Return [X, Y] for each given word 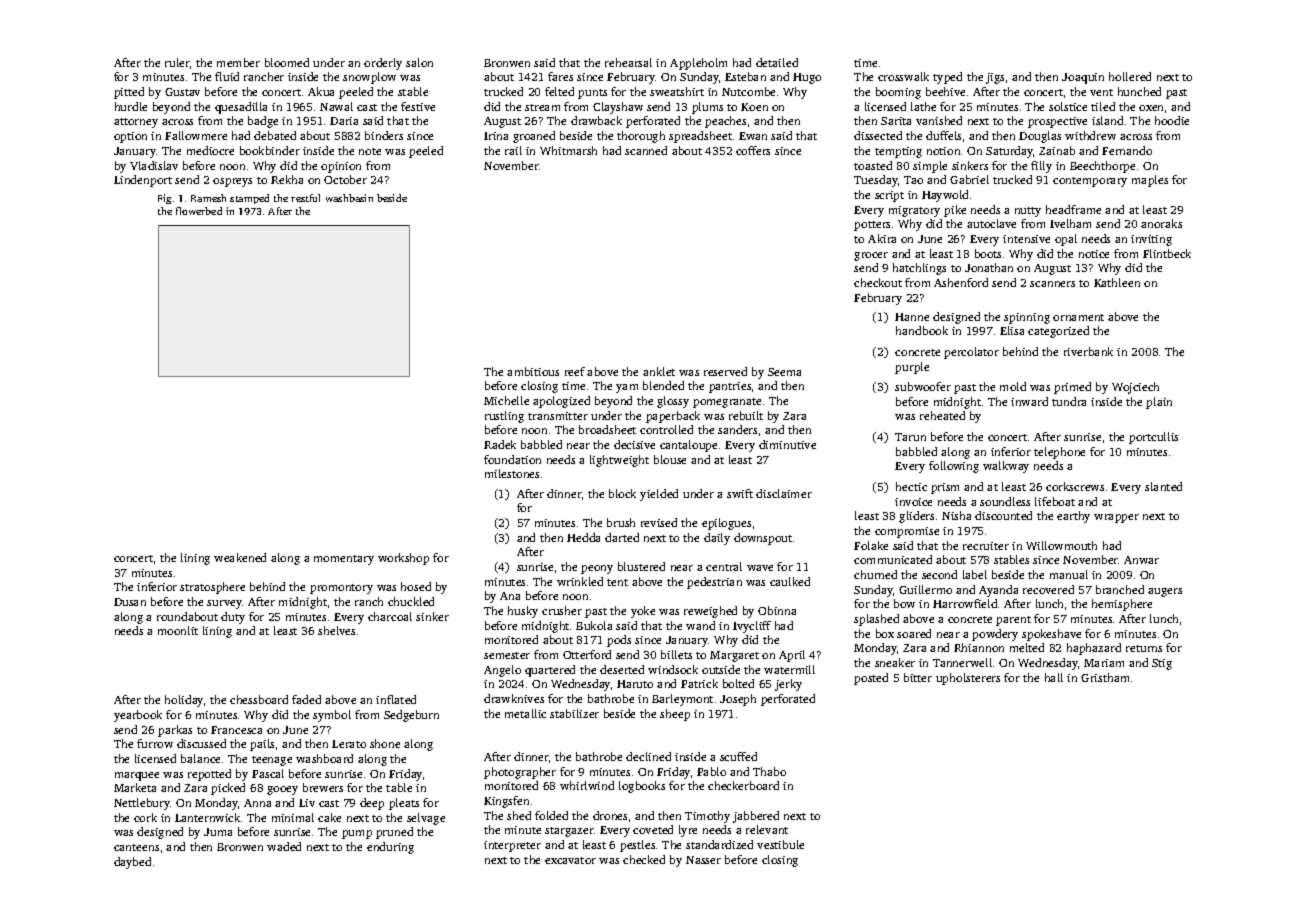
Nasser [703, 860]
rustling [504, 417]
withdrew [1090, 135]
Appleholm [698, 64]
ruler [177, 62]
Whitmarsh [568, 150]
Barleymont [682, 700]
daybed [132, 863]
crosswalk [903, 76]
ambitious [533, 371]
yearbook [138, 716]
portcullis [1153, 438]
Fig [164, 199]
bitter [918, 677]
